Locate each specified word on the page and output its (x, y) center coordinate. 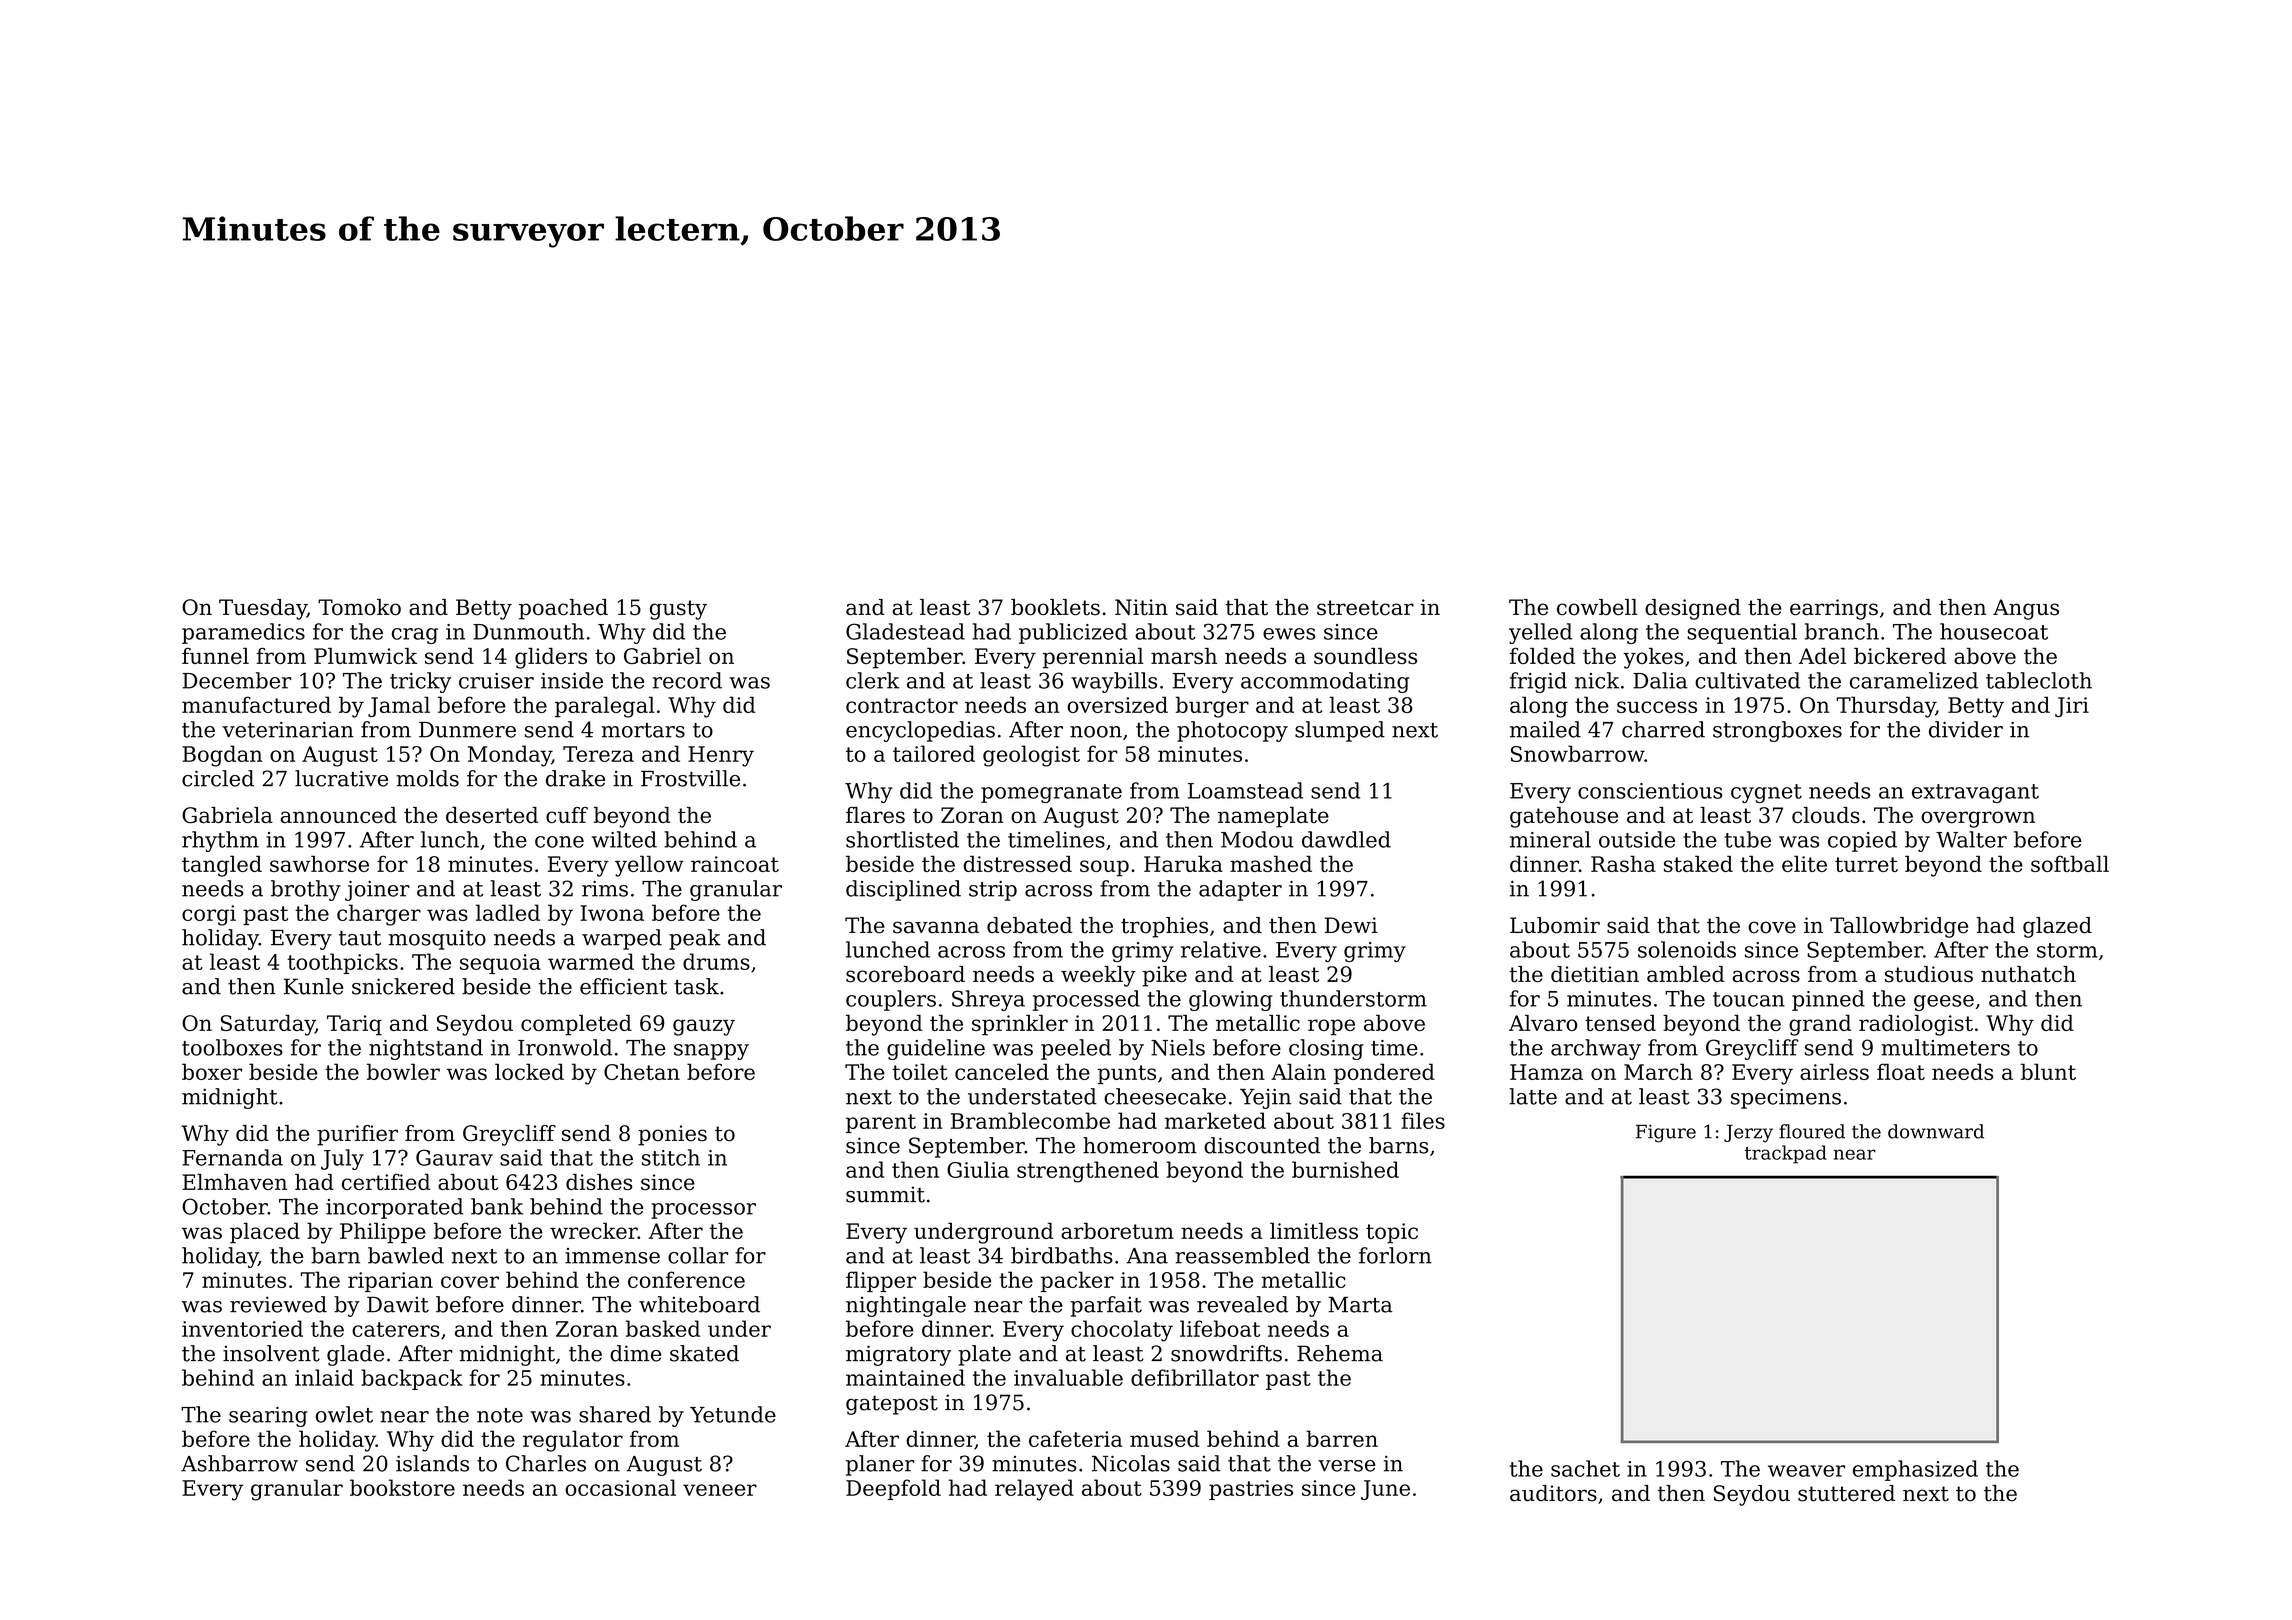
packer (1077, 1281)
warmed (591, 961)
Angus (2026, 609)
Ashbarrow (239, 1463)
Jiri (2072, 707)
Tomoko (359, 607)
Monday (510, 756)
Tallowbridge (1899, 927)
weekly (1098, 976)
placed (265, 1232)
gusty (678, 610)
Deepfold (893, 1489)
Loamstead (1245, 790)
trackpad (1786, 1154)
